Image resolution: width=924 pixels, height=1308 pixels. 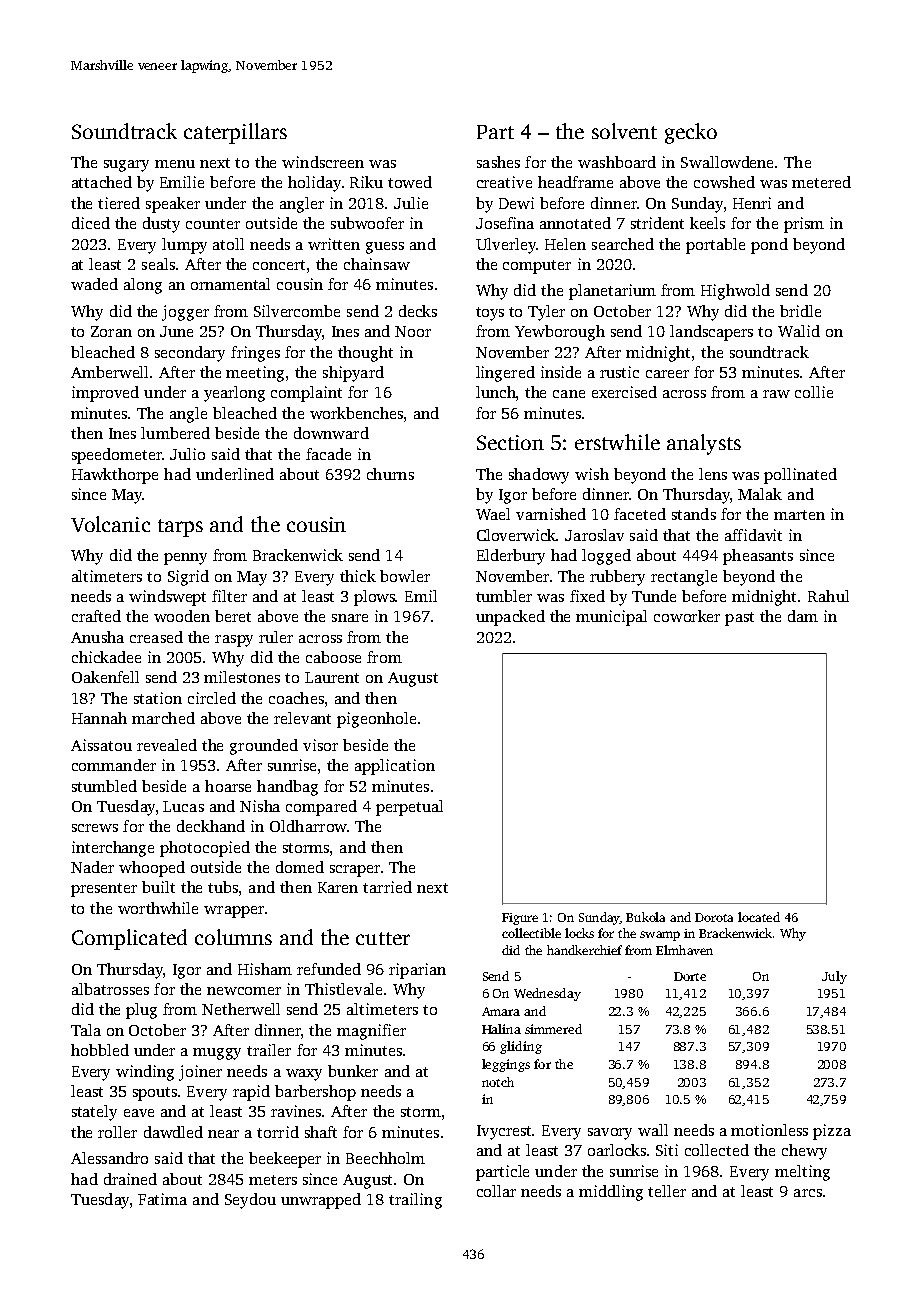 I want to click on planetarium, so click(x=612, y=292).
